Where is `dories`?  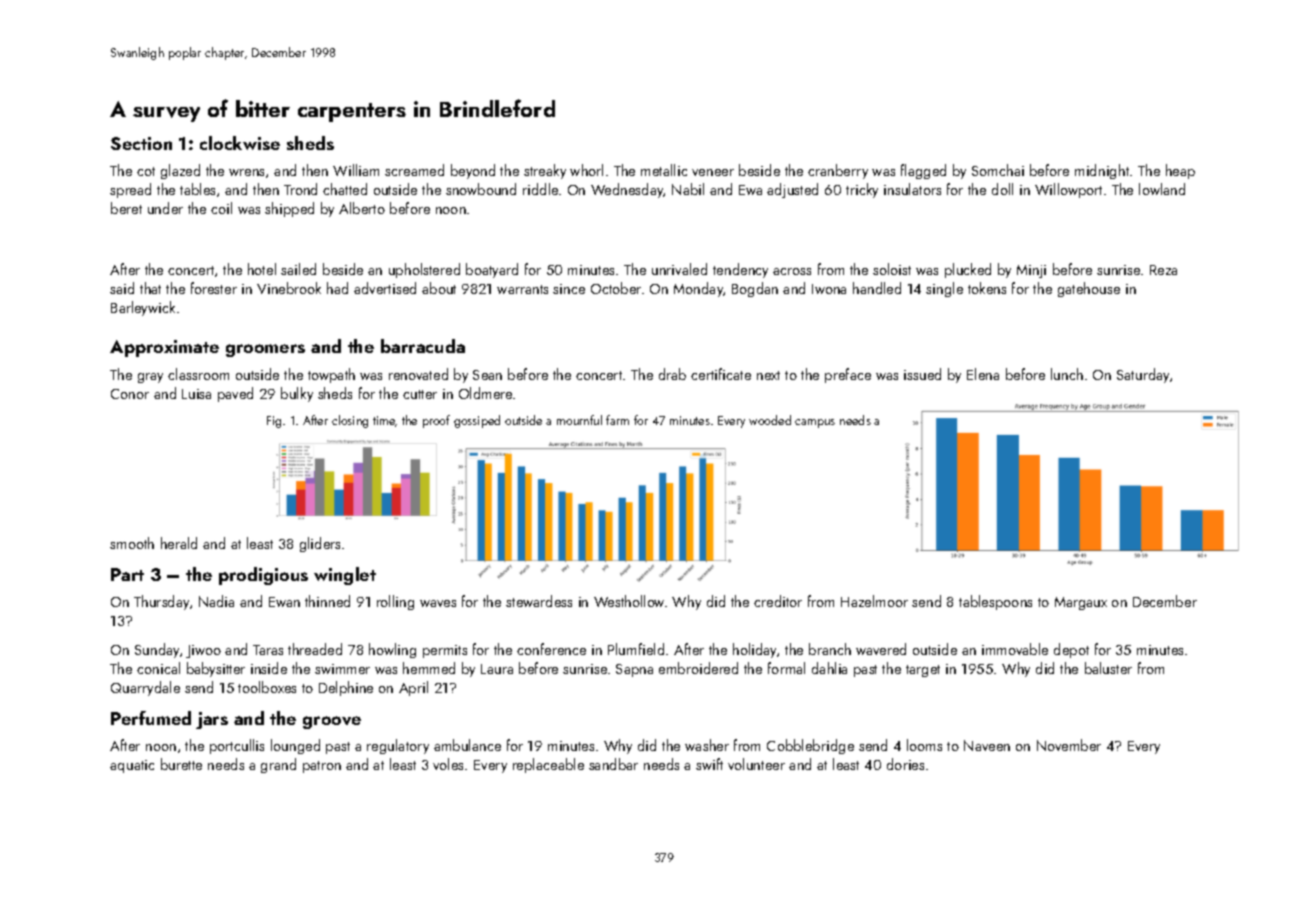
dories is located at coordinates (905, 764).
